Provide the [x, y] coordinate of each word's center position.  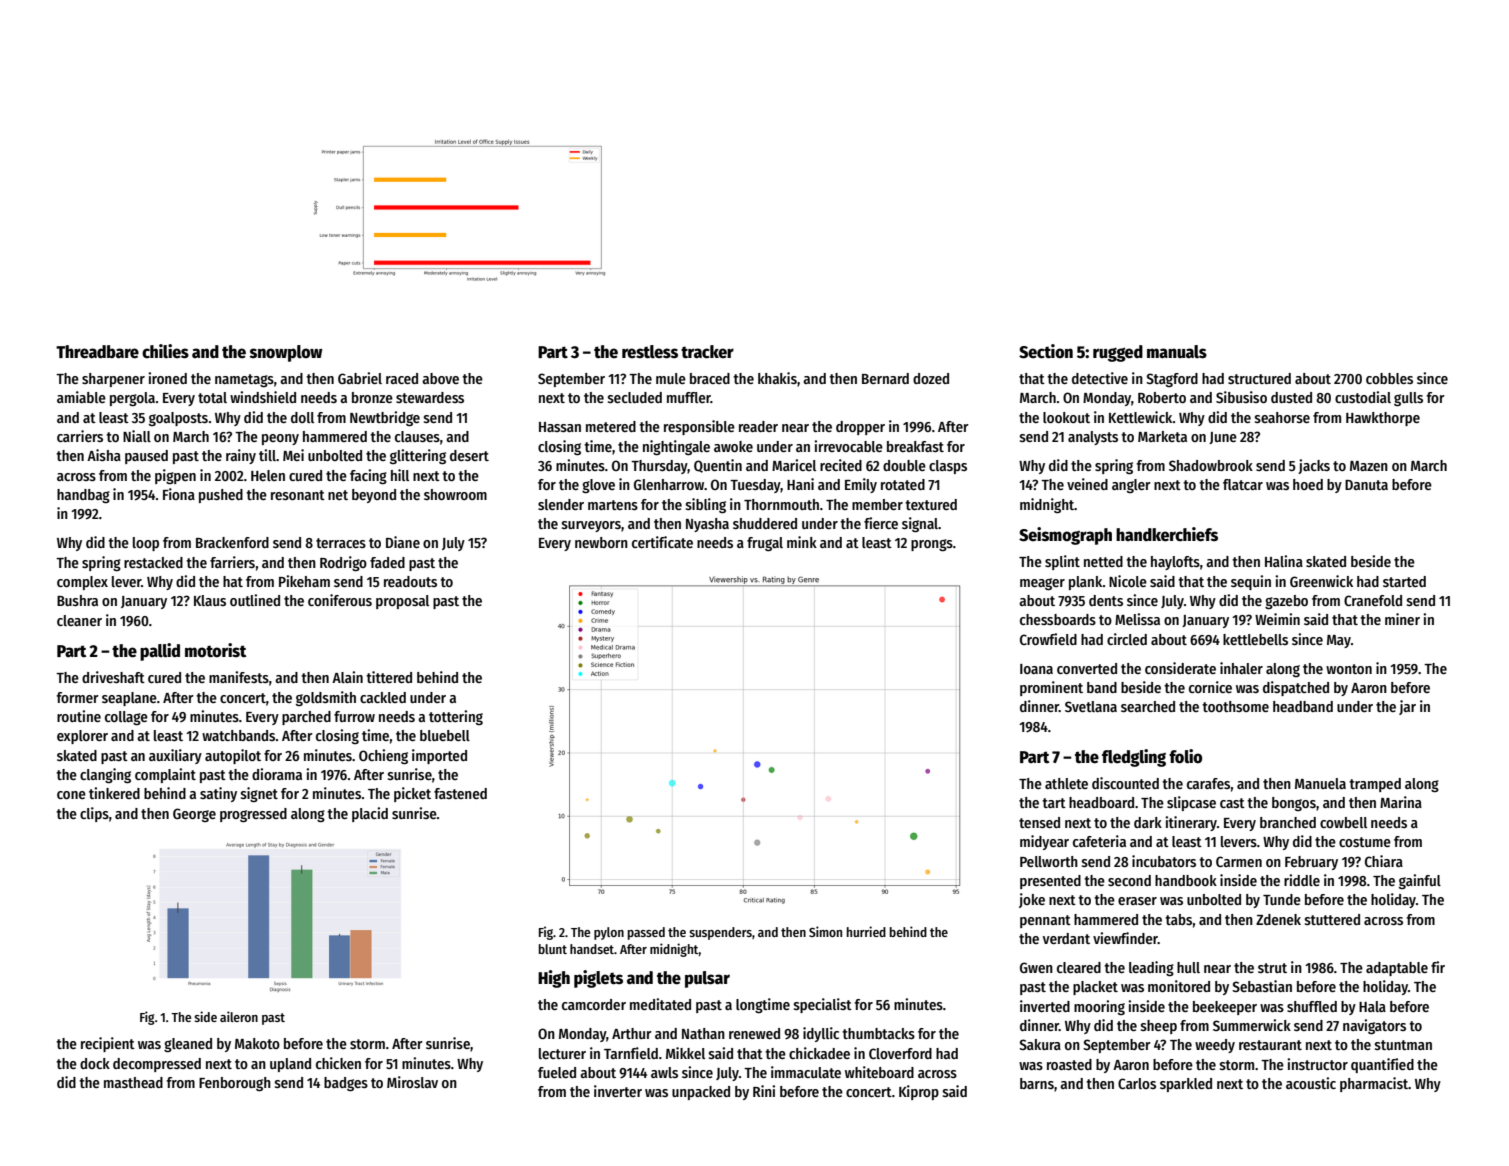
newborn [601, 542]
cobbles [1389, 378]
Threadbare [97, 352]
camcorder [594, 1004]
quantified [1382, 1065]
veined [1087, 484]
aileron [239, 1016]
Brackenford [232, 542]
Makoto [257, 1043]
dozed [931, 378]
